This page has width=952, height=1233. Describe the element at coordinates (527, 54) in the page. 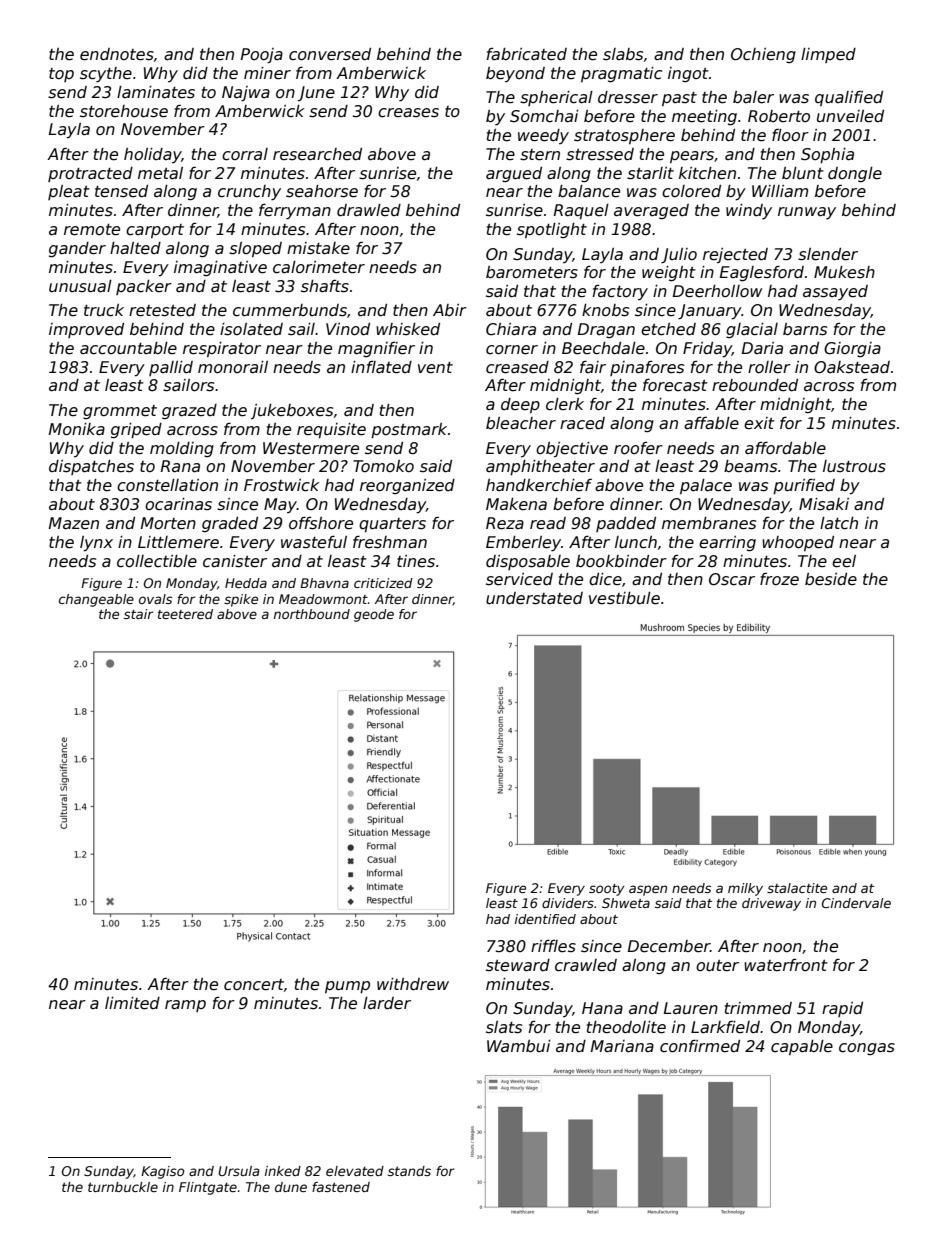

I see `fabricated` at that location.
